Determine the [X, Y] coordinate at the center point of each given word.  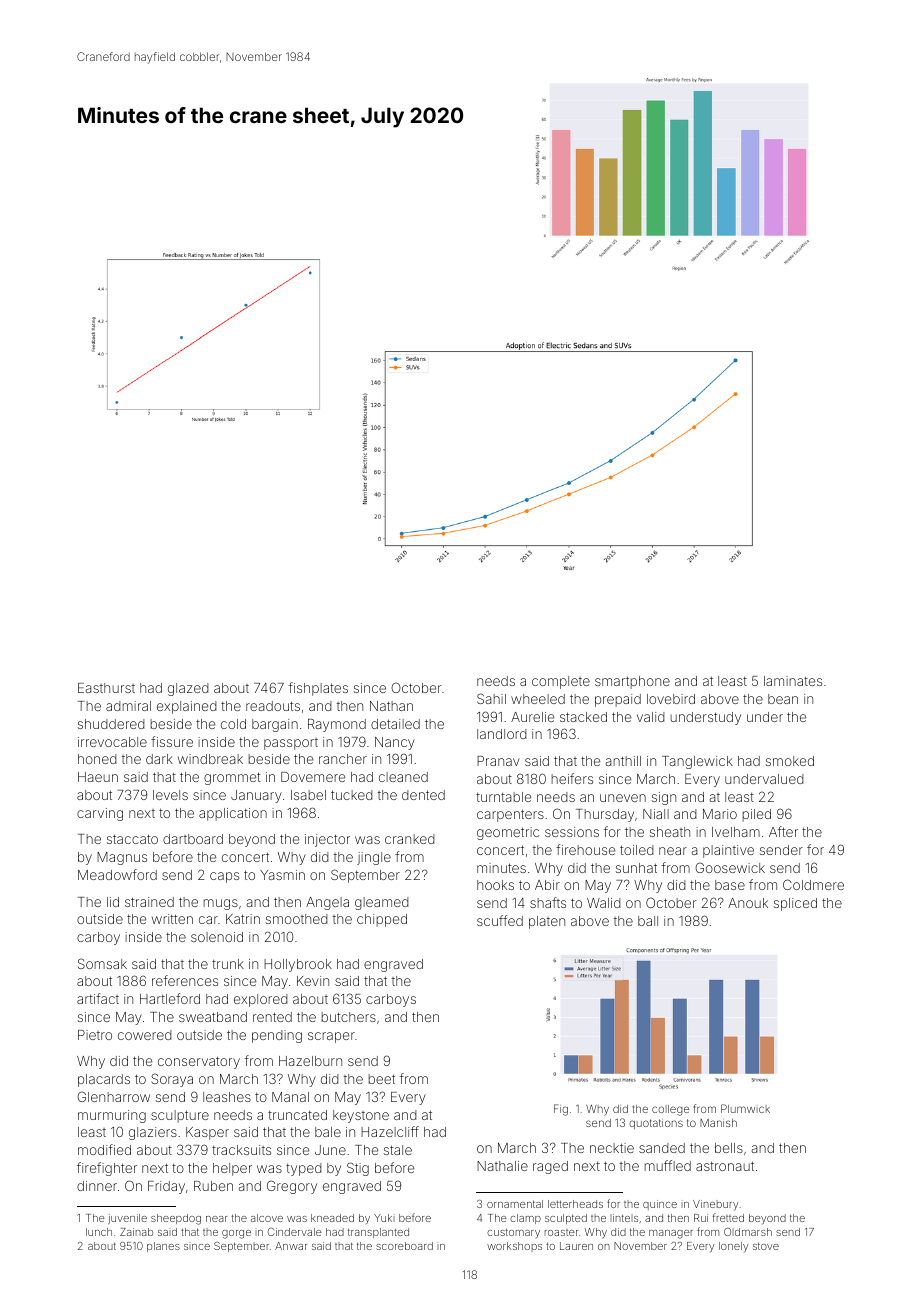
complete [561, 682]
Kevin [313, 981]
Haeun [98, 777]
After [783, 831]
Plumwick [745, 1108]
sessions [572, 832]
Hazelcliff [390, 1131]
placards [104, 1080]
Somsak [102, 963]
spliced [795, 904]
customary [513, 1233]
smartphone [632, 682]
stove [766, 1246]
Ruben [213, 1186]
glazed [188, 689]
